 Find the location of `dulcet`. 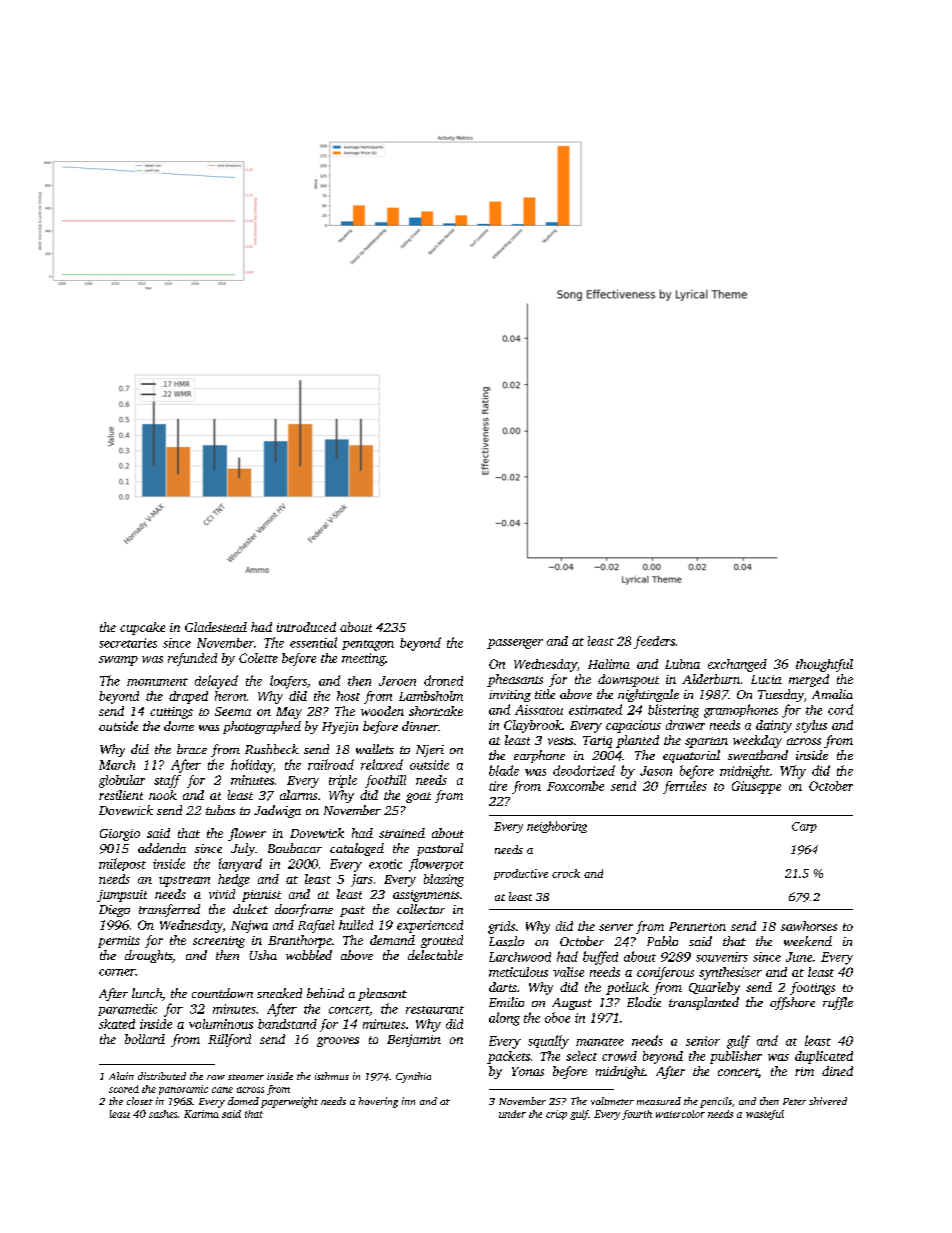

dulcet is located at coordinates (250, 909).
